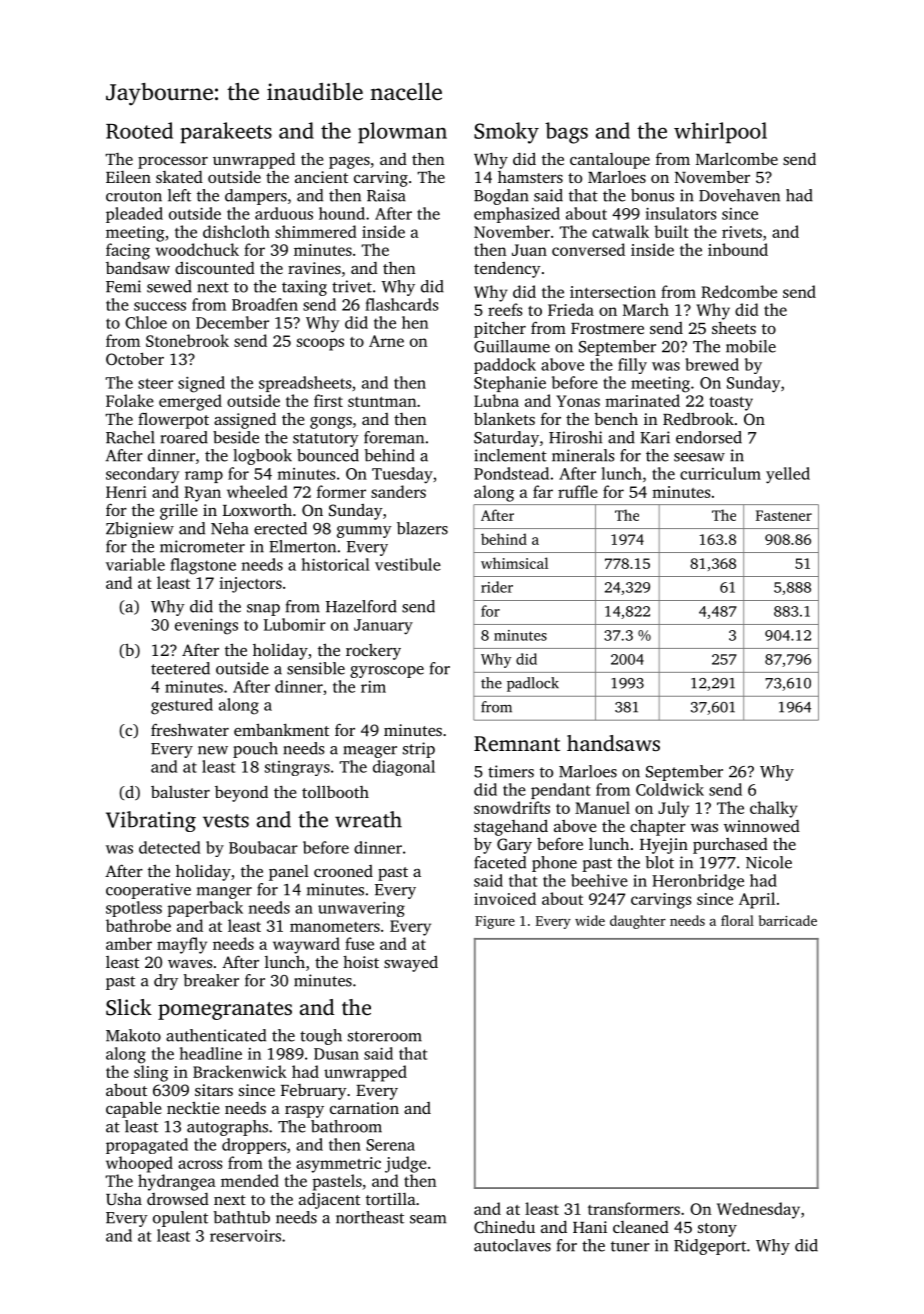 The height and width of the image is (1314, 924). What do you see at coordinates (720, 133) in the image?
I see `whirlpool` at bounding box center [720, 133].
